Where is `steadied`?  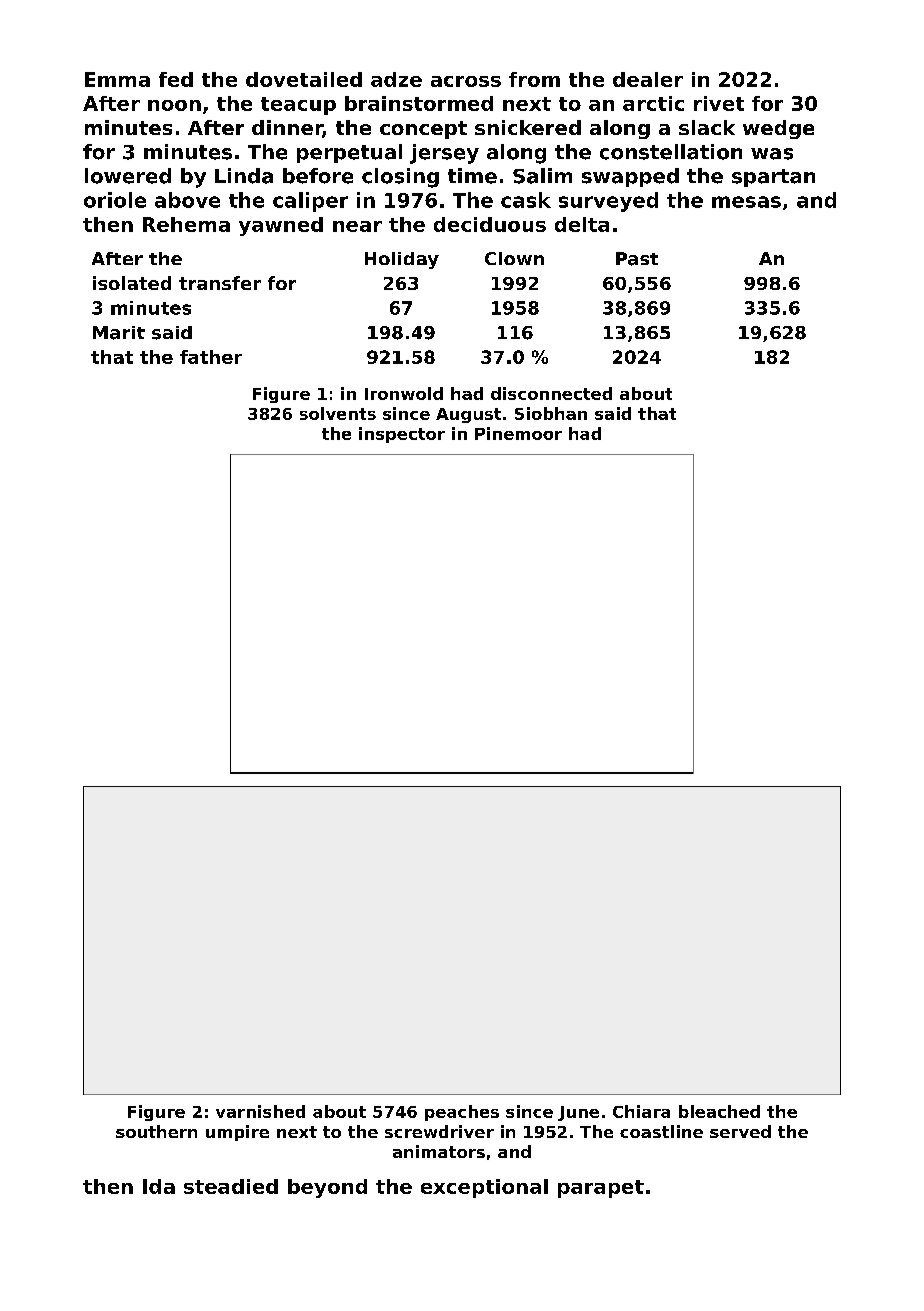 steadied is located at coordinates (231, 1186).
